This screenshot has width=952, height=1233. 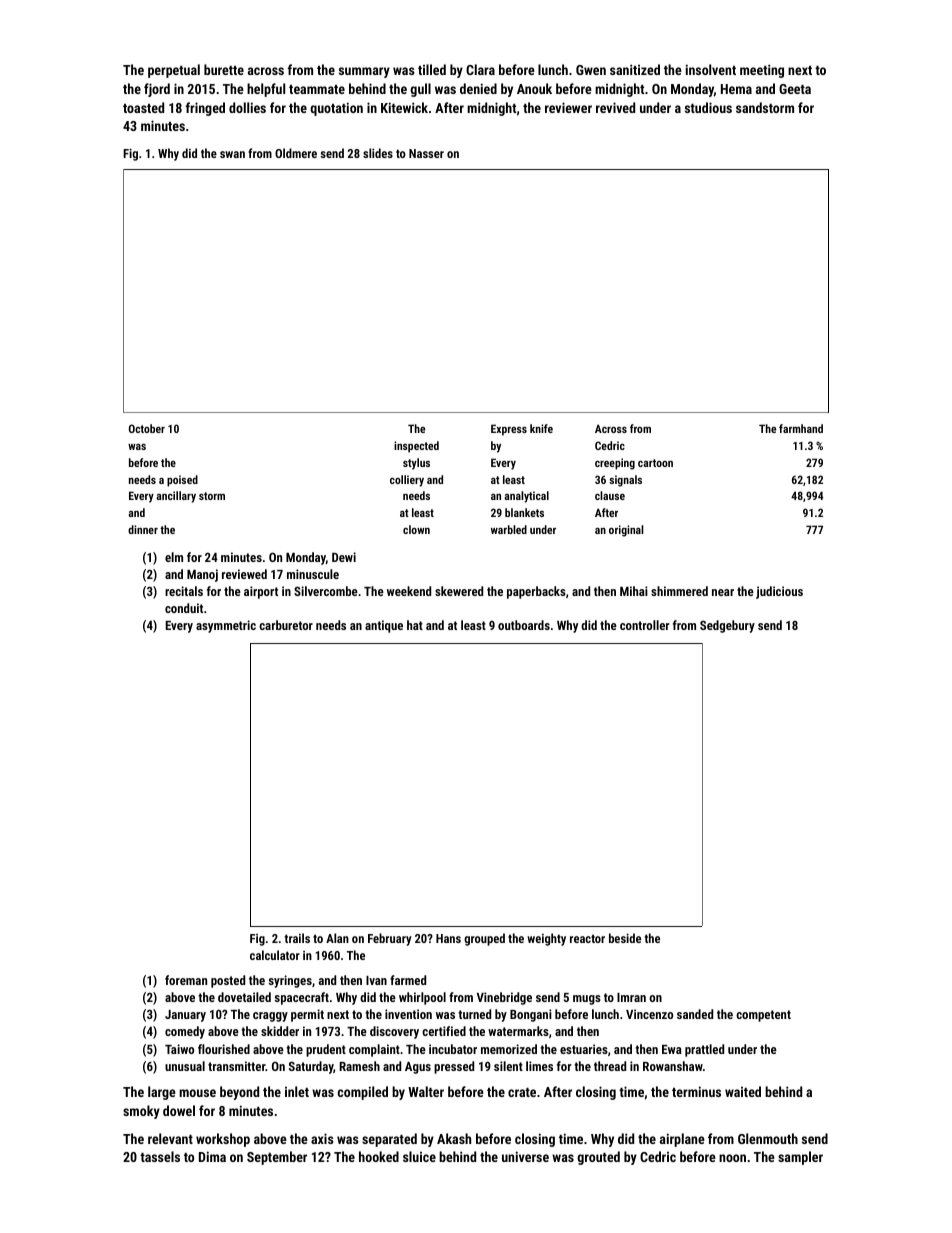 I want to click on Sedgebury, so click(x=727, y=626).
